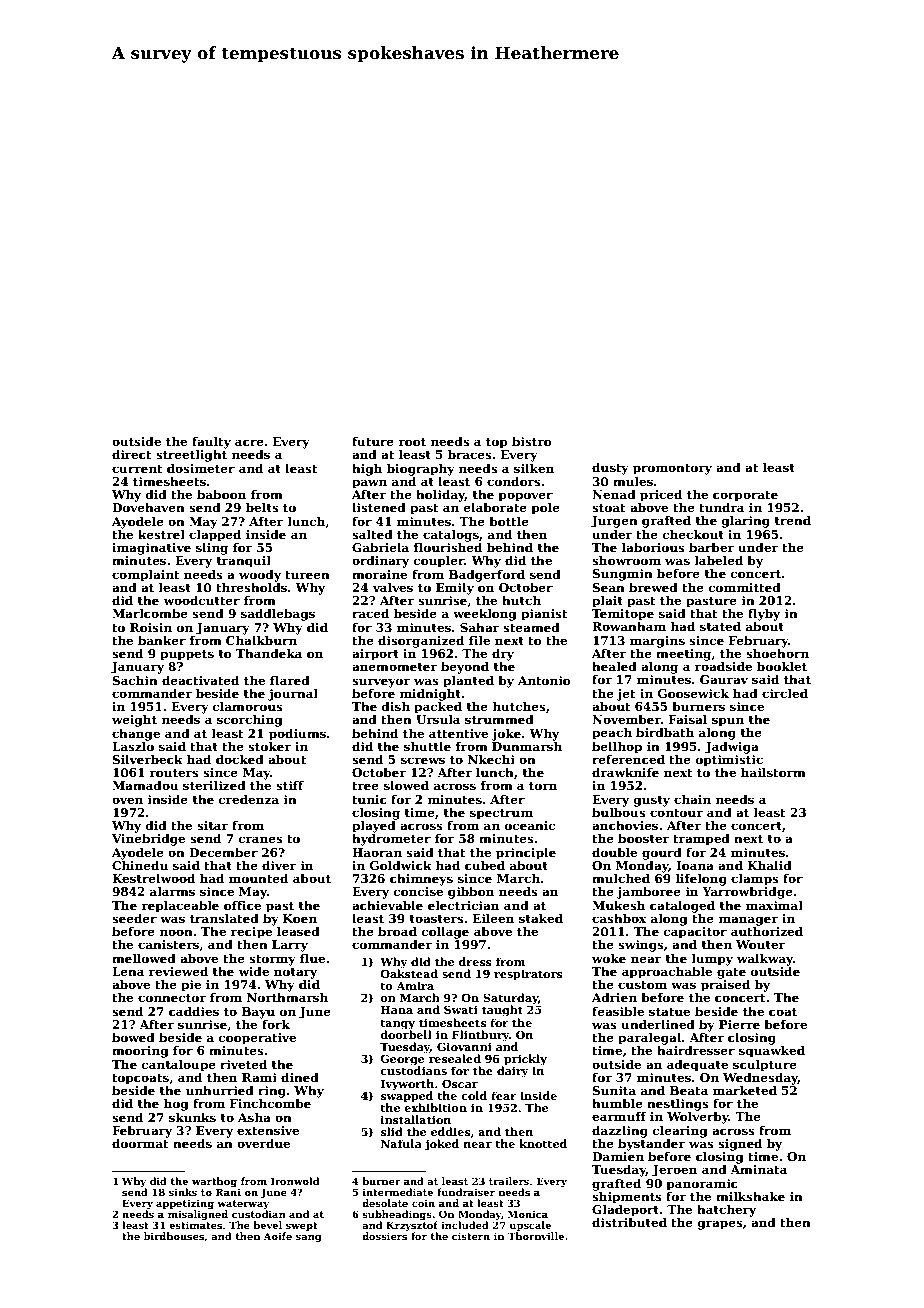 The height and width of the document is (1308, 924). I want to click on root, so click(412, 442).
